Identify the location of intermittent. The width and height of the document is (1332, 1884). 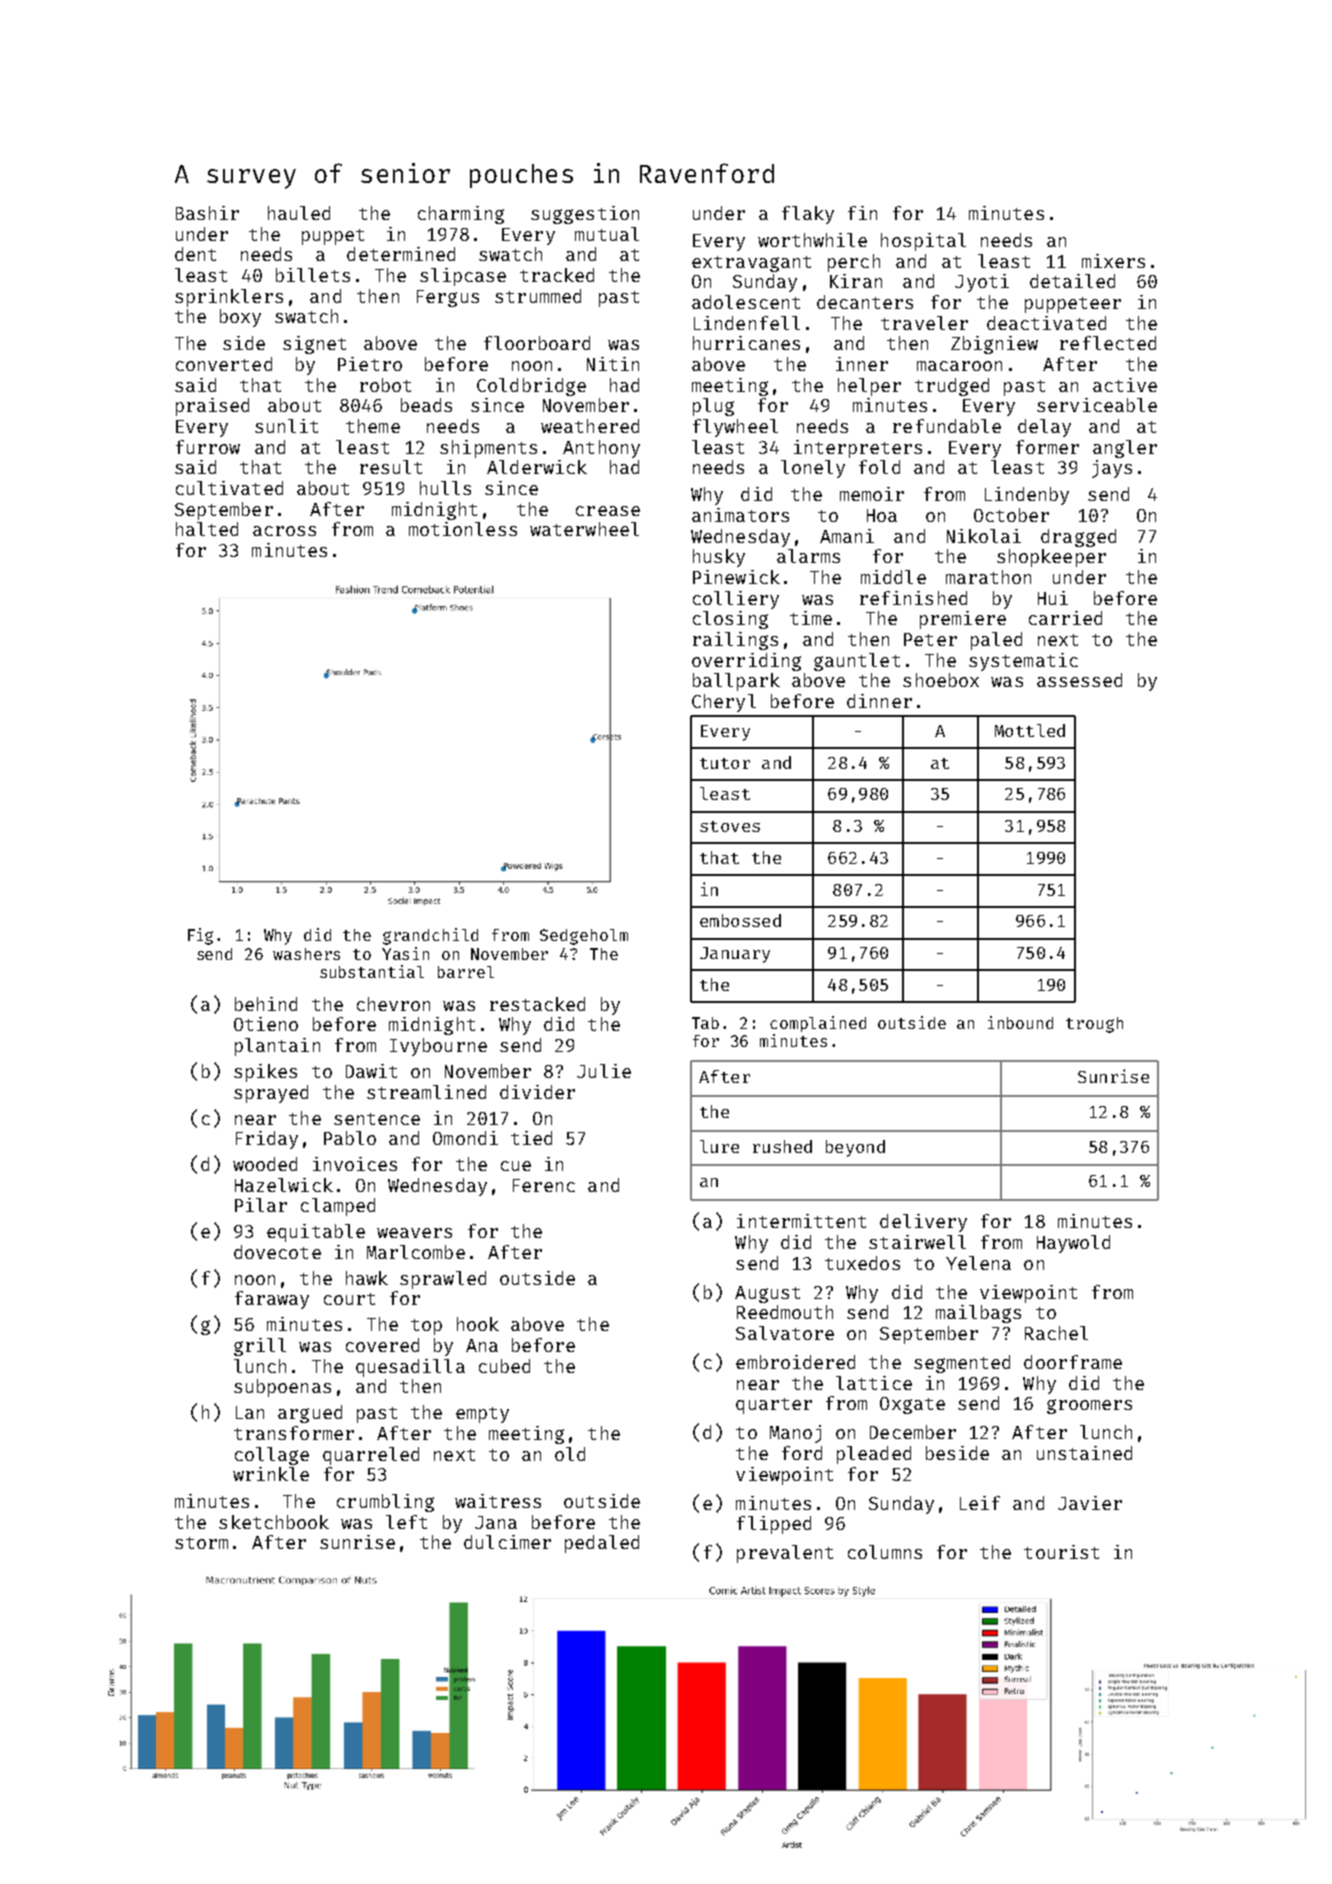
(801, 1221).
